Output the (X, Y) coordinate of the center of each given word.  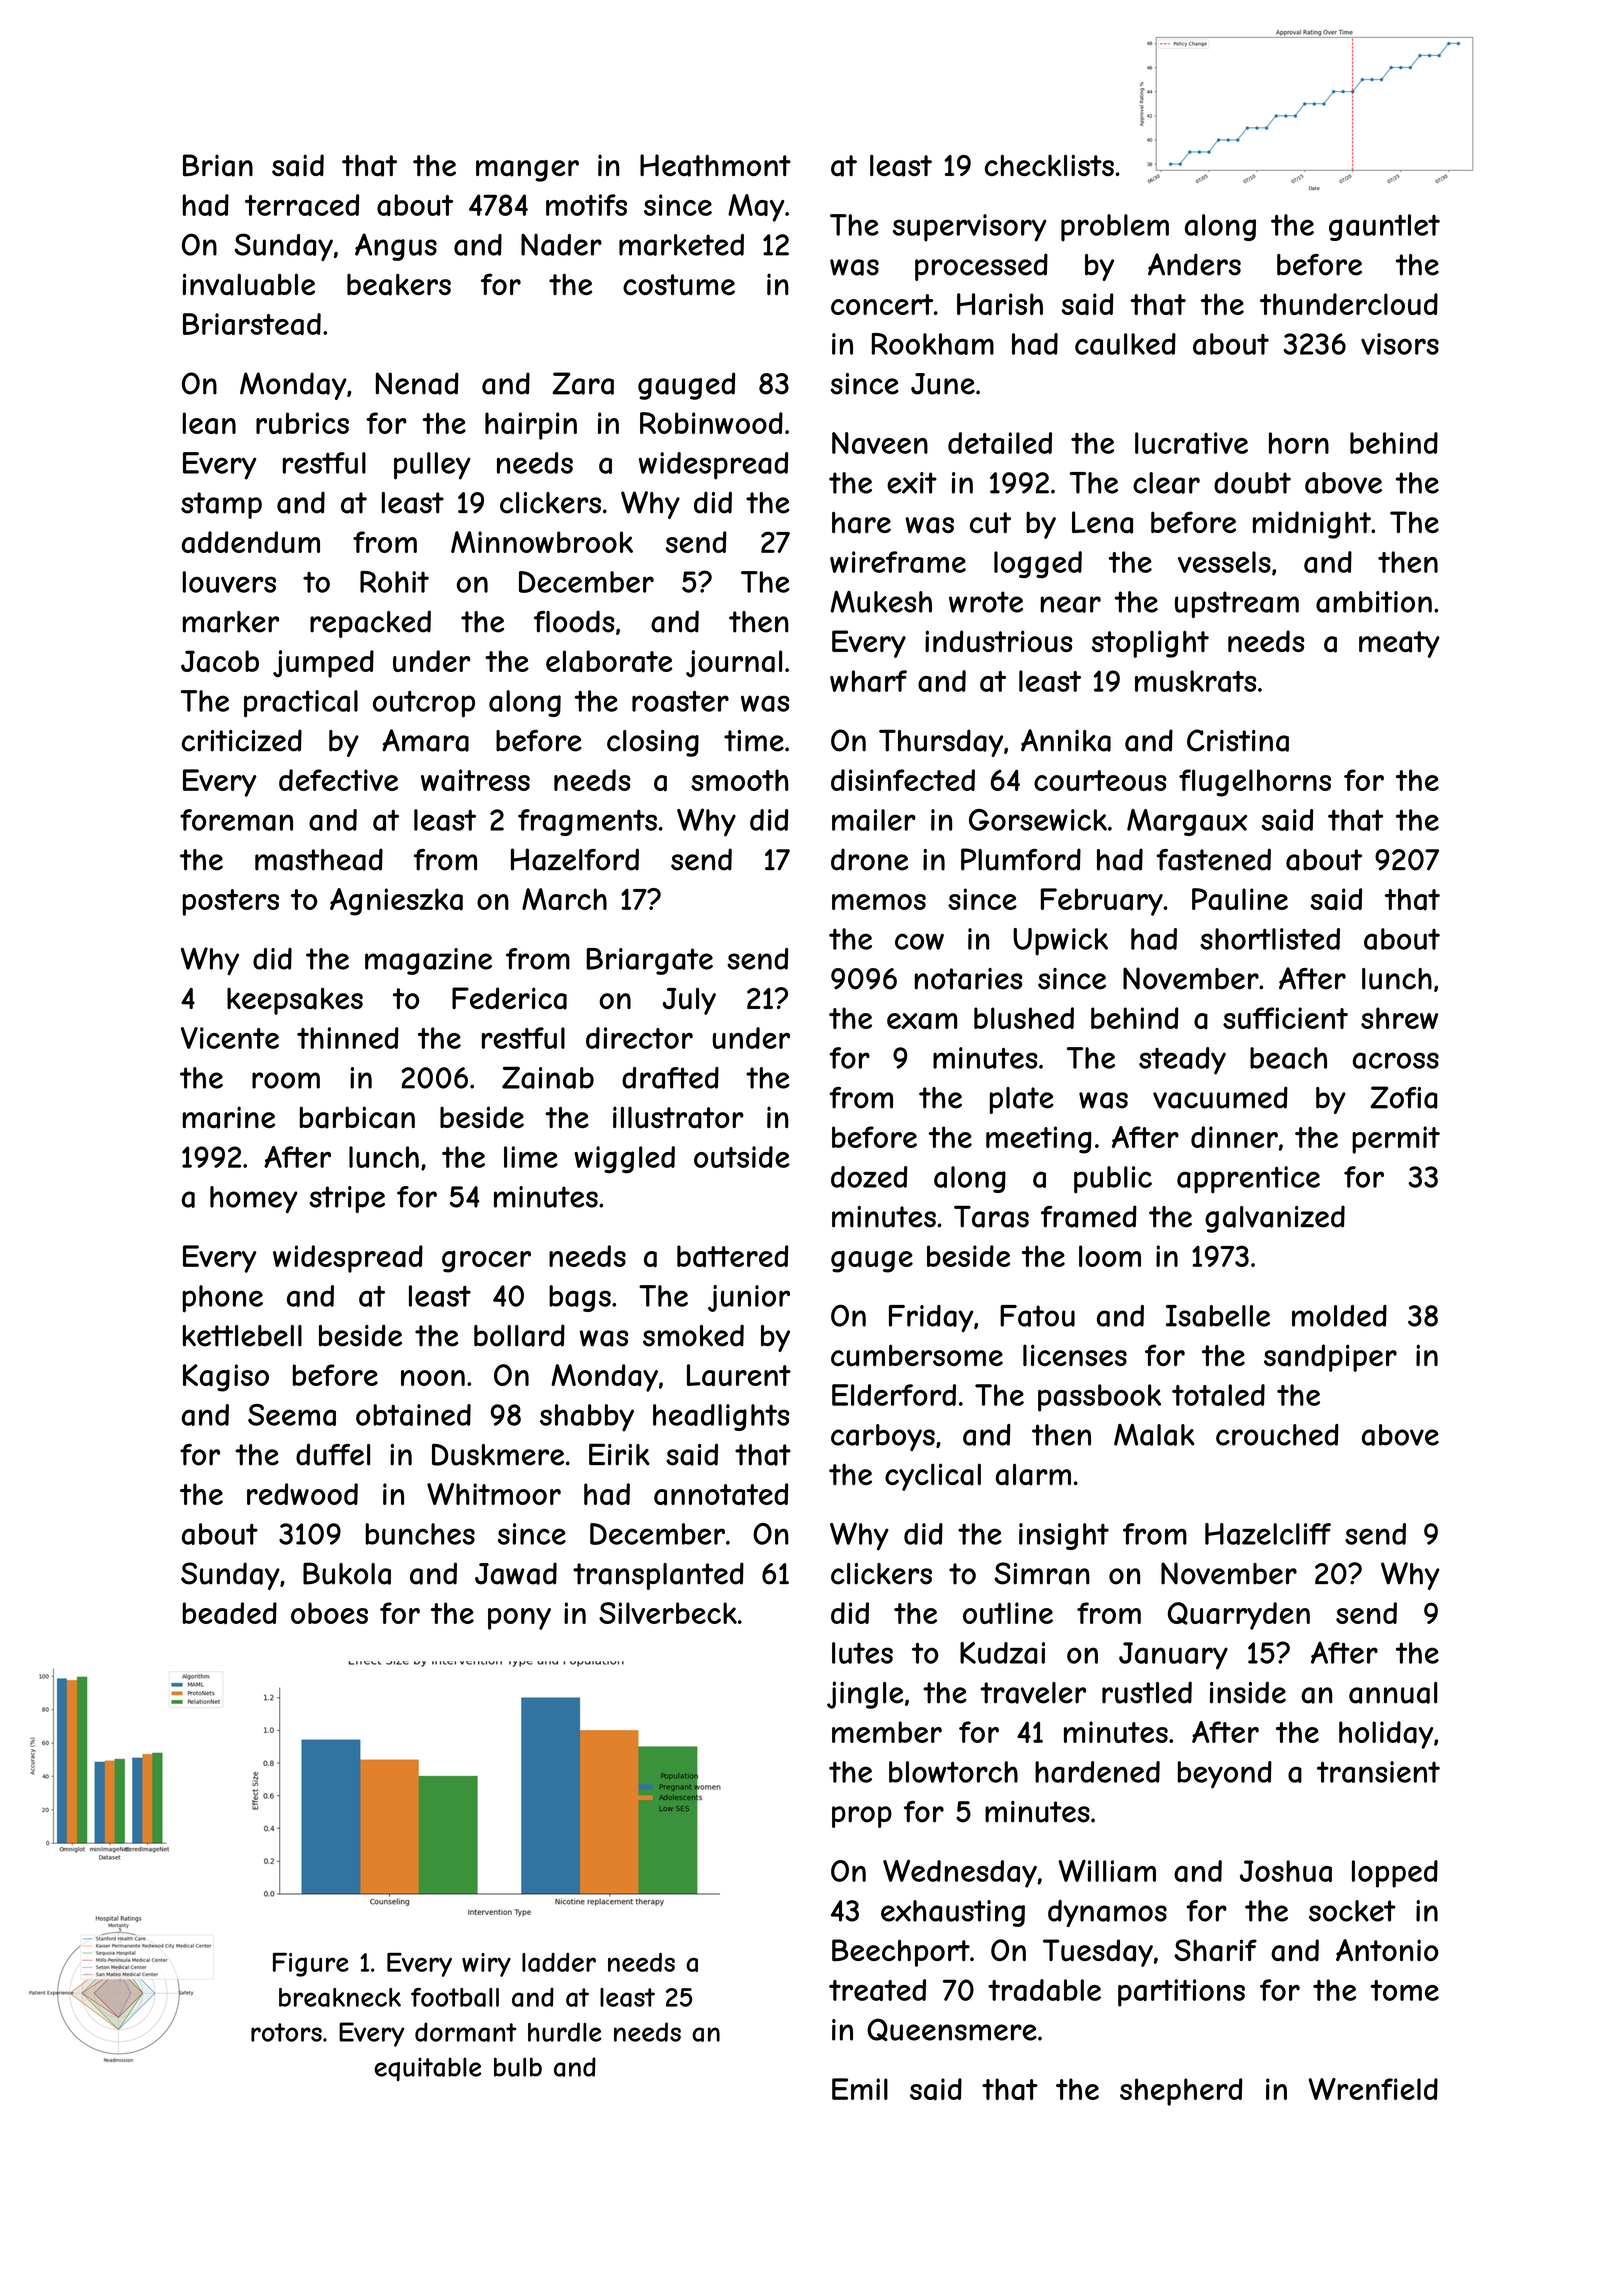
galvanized (1275, 1219)
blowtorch (953, 1772)
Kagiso (226, 1378)
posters (231, 902)
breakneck (340, 1997)
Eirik (619, 1454)
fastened (1213, 859)
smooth (740, 780)
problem (1115, 228)
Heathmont (715, 165)
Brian (218, 165)
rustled (1147, 1692)
